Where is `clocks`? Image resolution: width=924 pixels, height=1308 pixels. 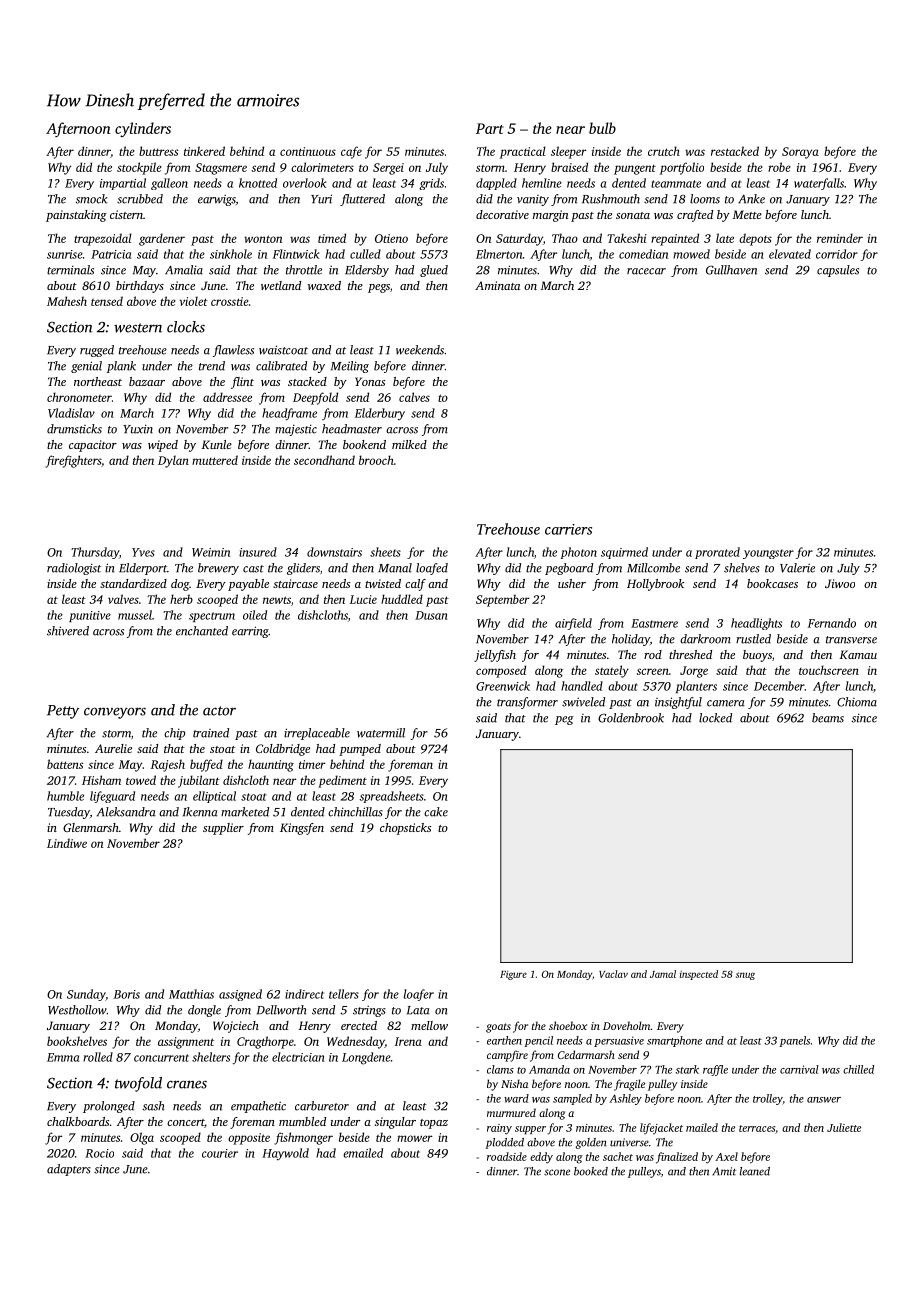
clocks is located at coordinates (186, 327).
